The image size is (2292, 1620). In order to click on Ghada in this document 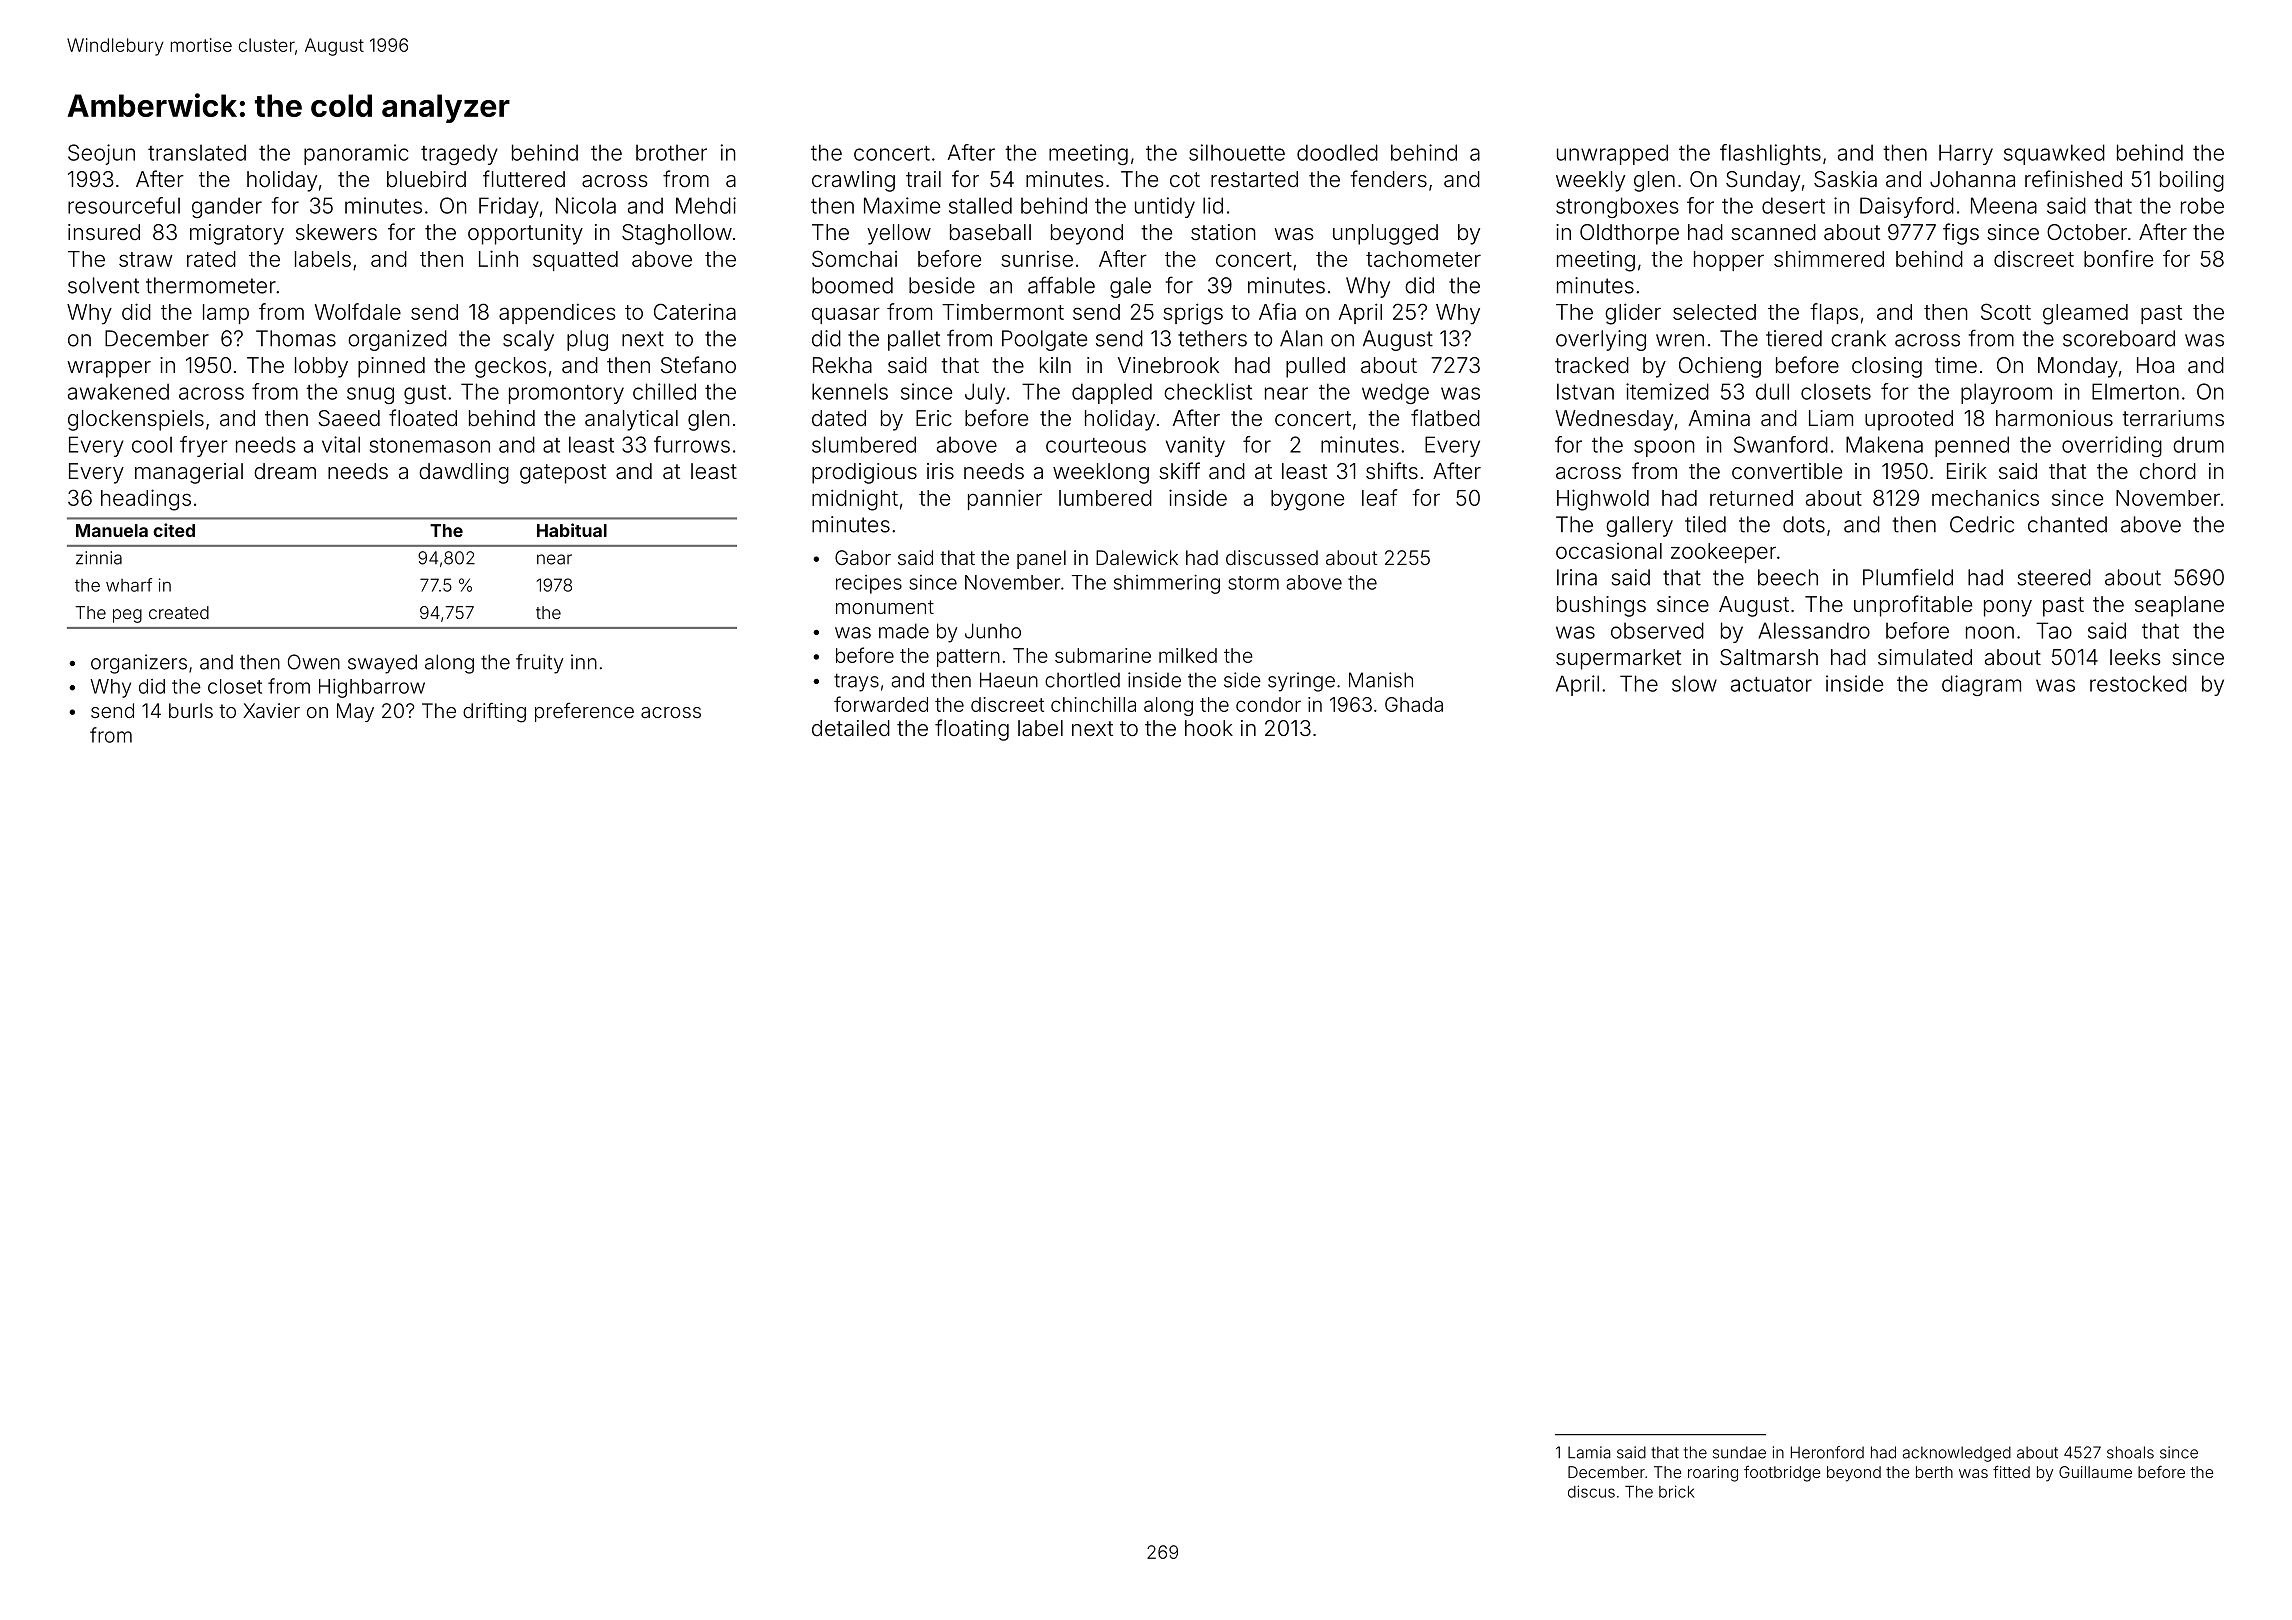, I will do `click(1414, 704)`.
